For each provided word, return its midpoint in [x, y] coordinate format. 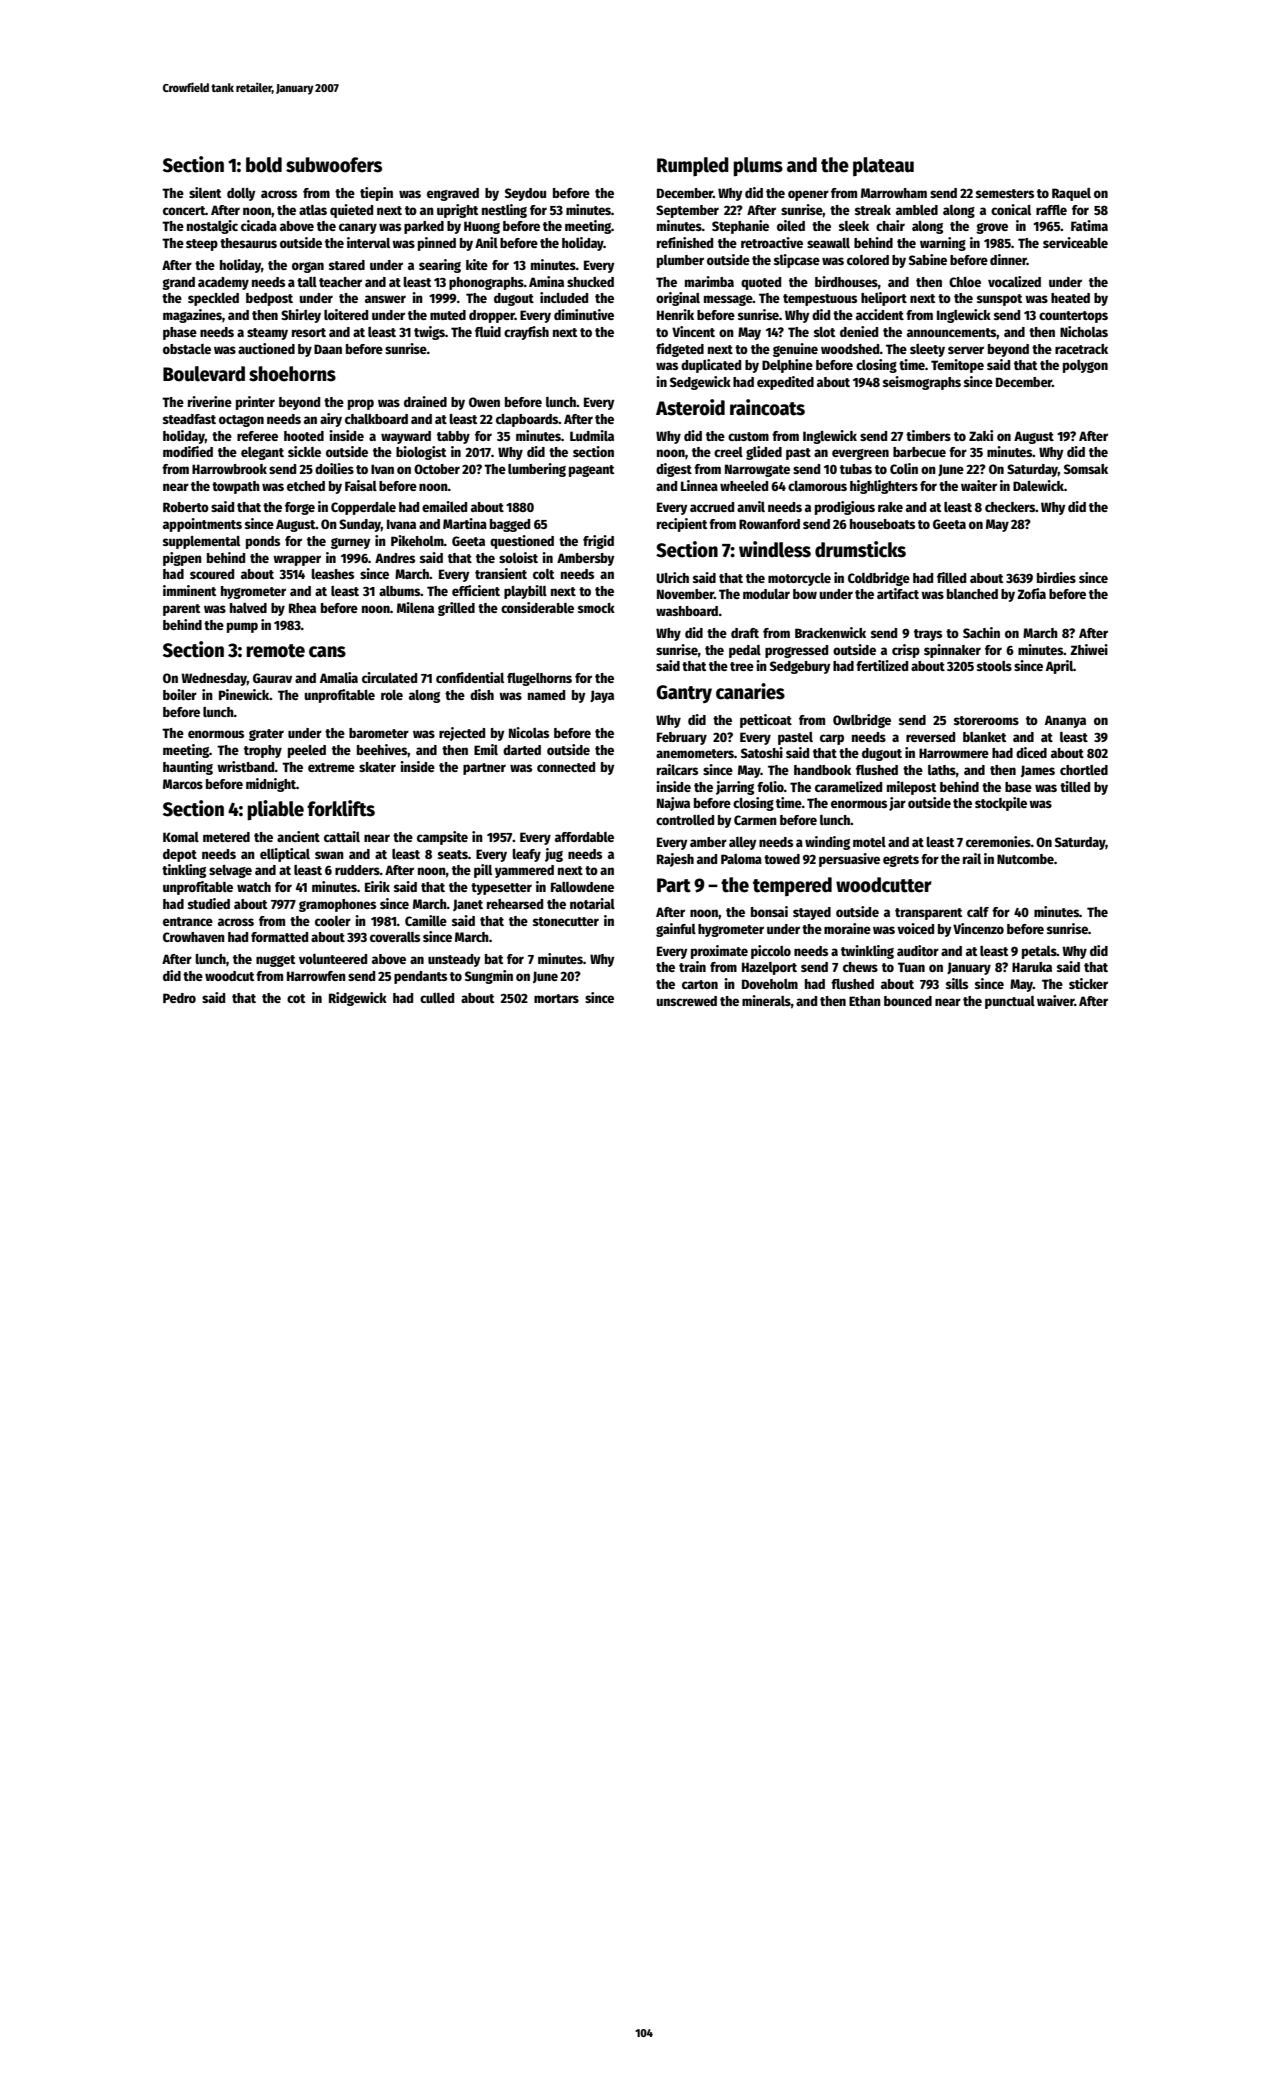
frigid [598, 542]
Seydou [525, 194]
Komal [181, 837]
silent [205, 192]
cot [296, 998]
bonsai [769, 911]
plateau [883, 166]
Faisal [361, 485]
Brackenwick [830, 632]
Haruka [1032, 967]
